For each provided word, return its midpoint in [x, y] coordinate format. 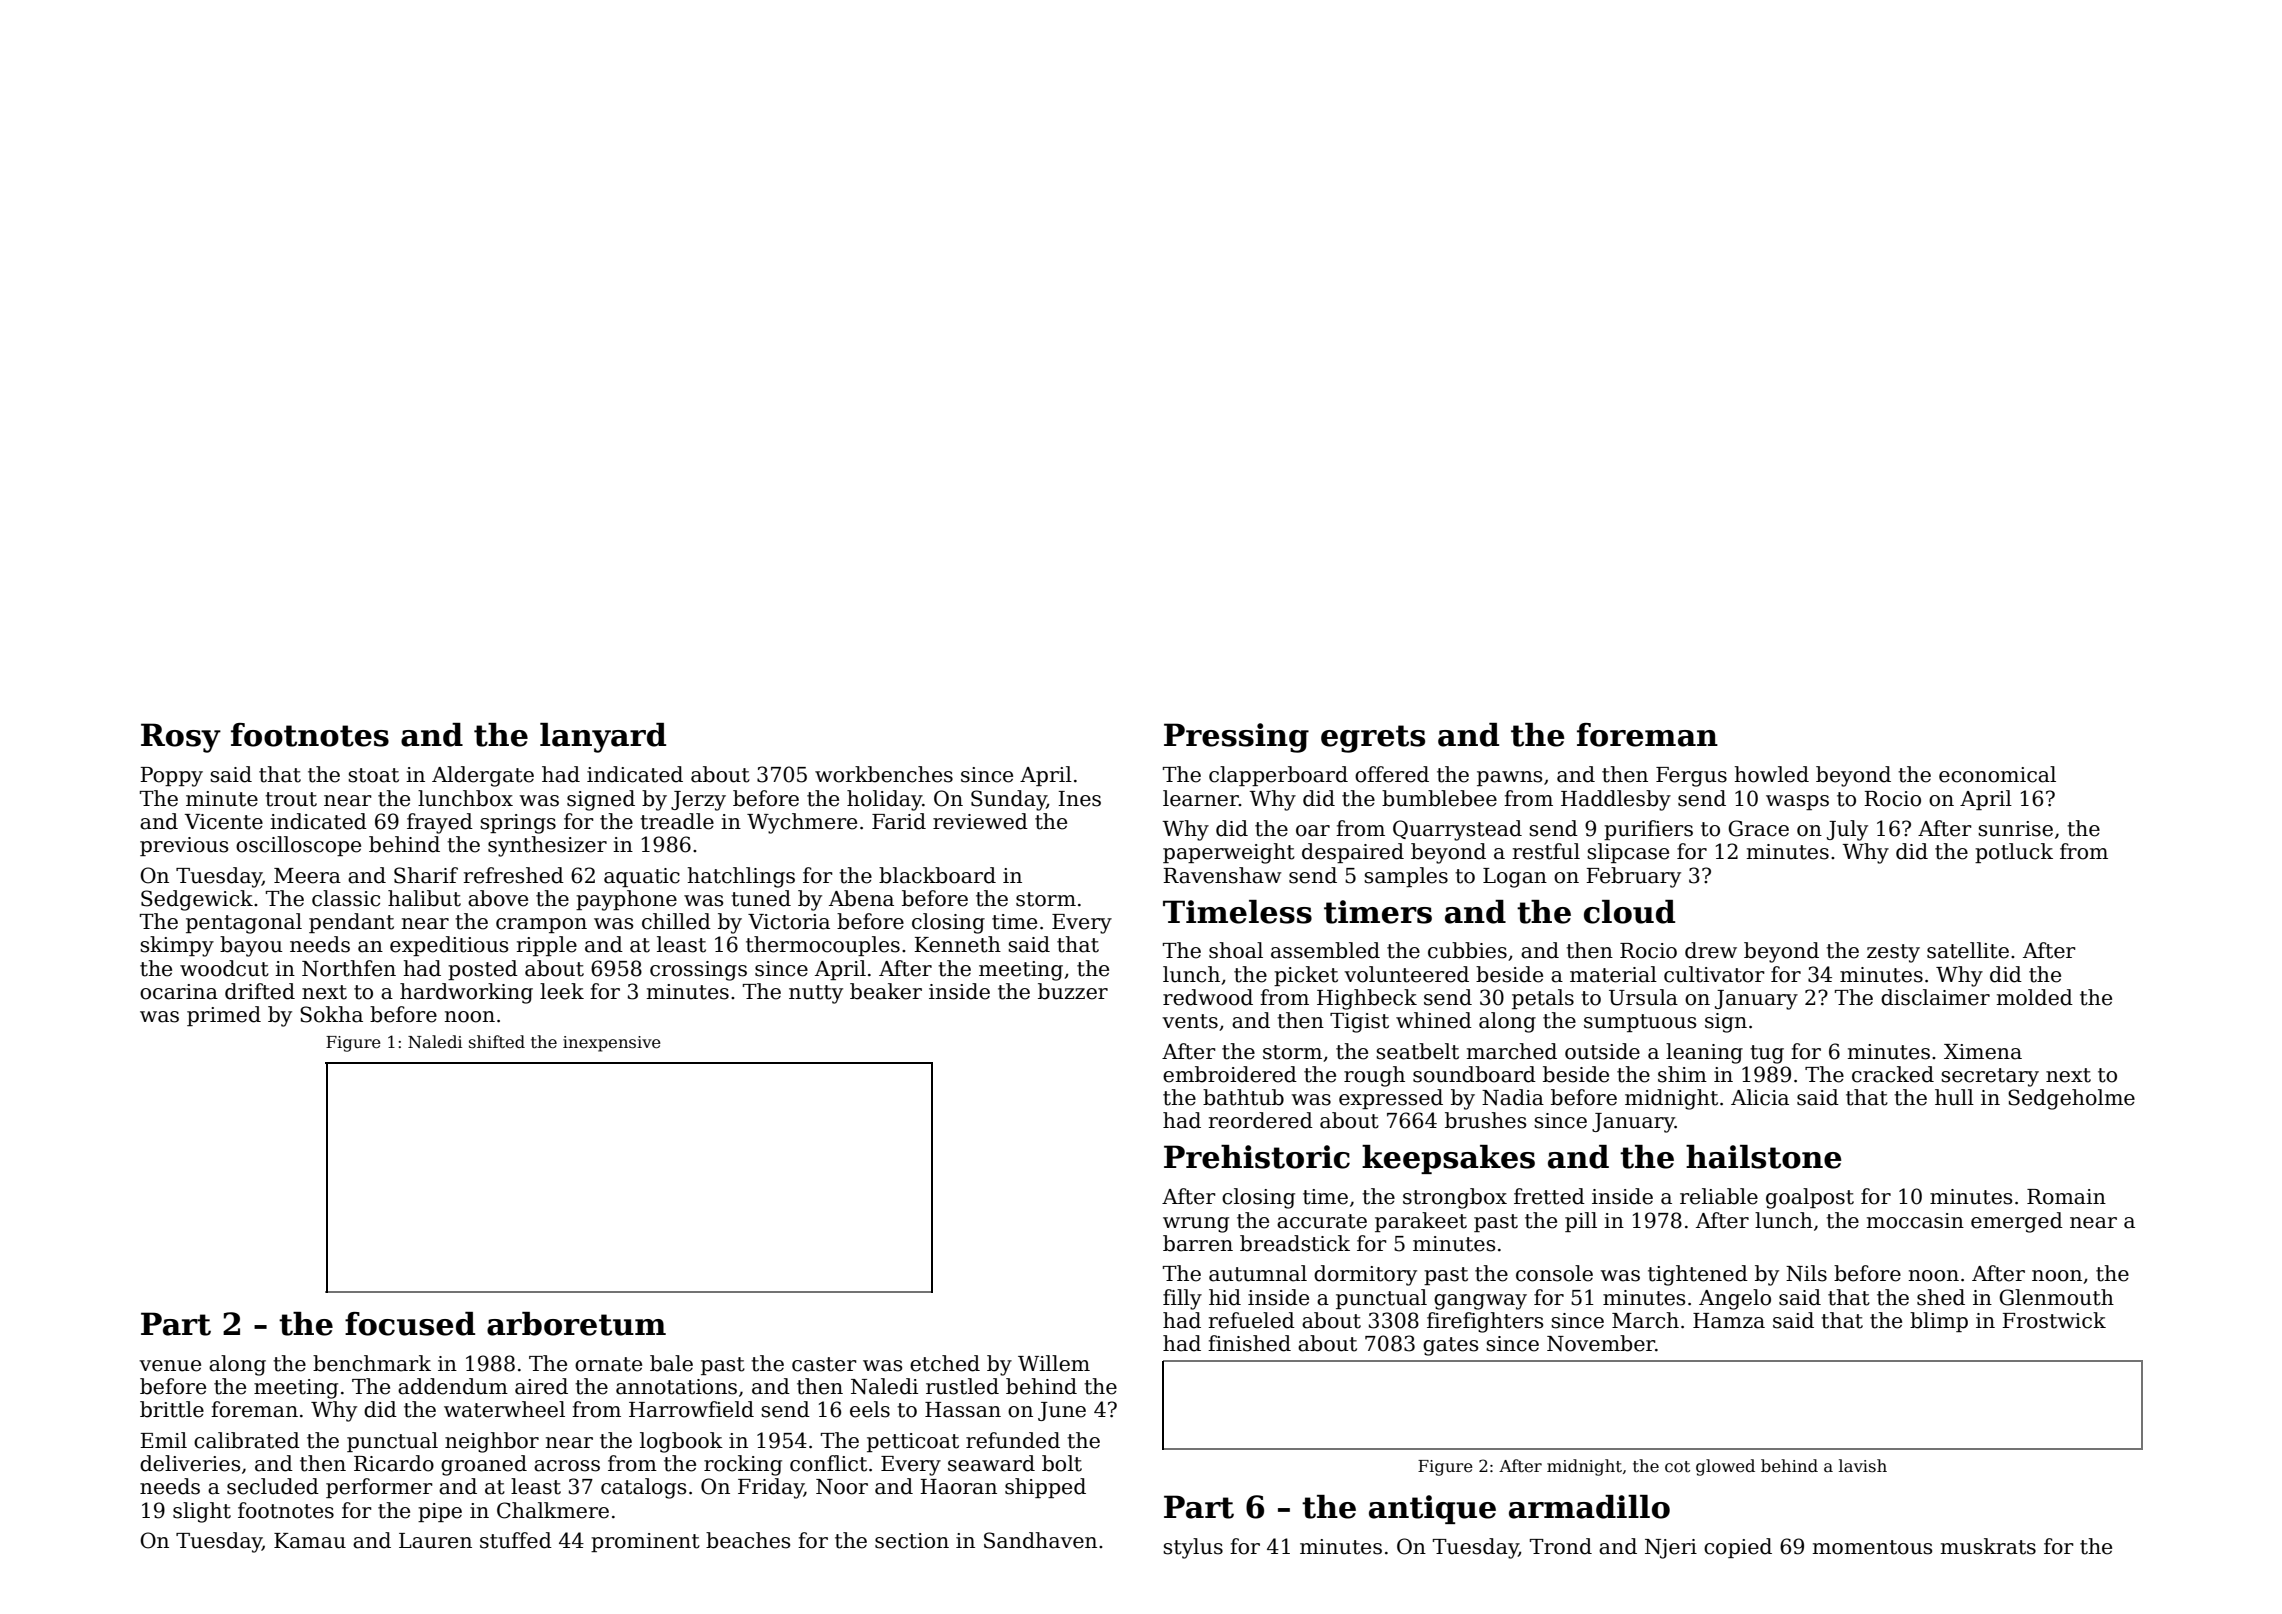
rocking [743, 1465]
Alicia [1760, 1097]
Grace [1758, 828]
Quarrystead [1457, 830]
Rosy [181, 738]
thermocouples [823, 946]
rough [1374, 1076]
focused [410, 1324]
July [1847, 830]
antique [1432, 1509]
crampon [541, 925]
